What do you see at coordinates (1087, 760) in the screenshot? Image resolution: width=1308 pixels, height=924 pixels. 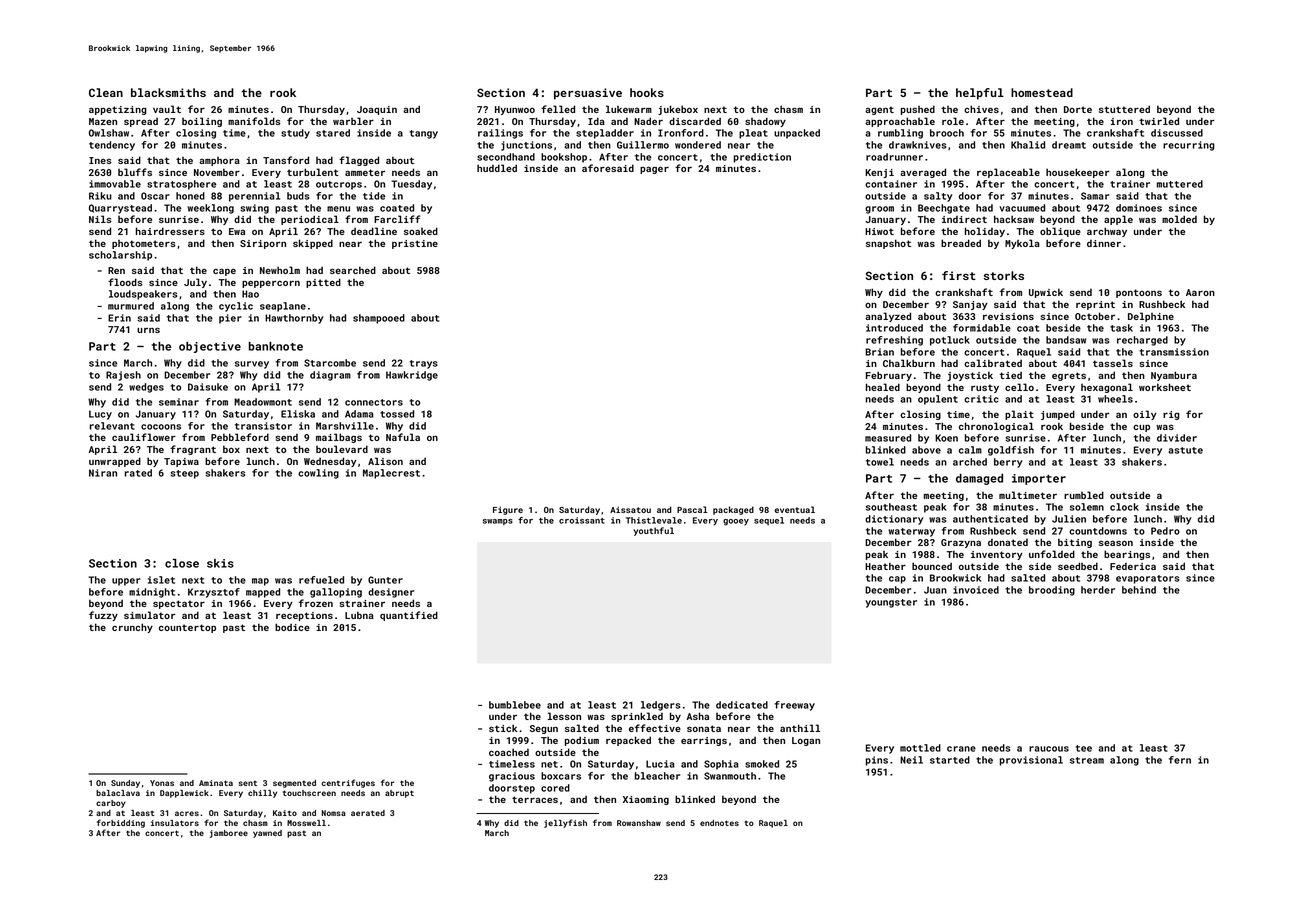 I see `stream` at bounding box center [1087, 760].
